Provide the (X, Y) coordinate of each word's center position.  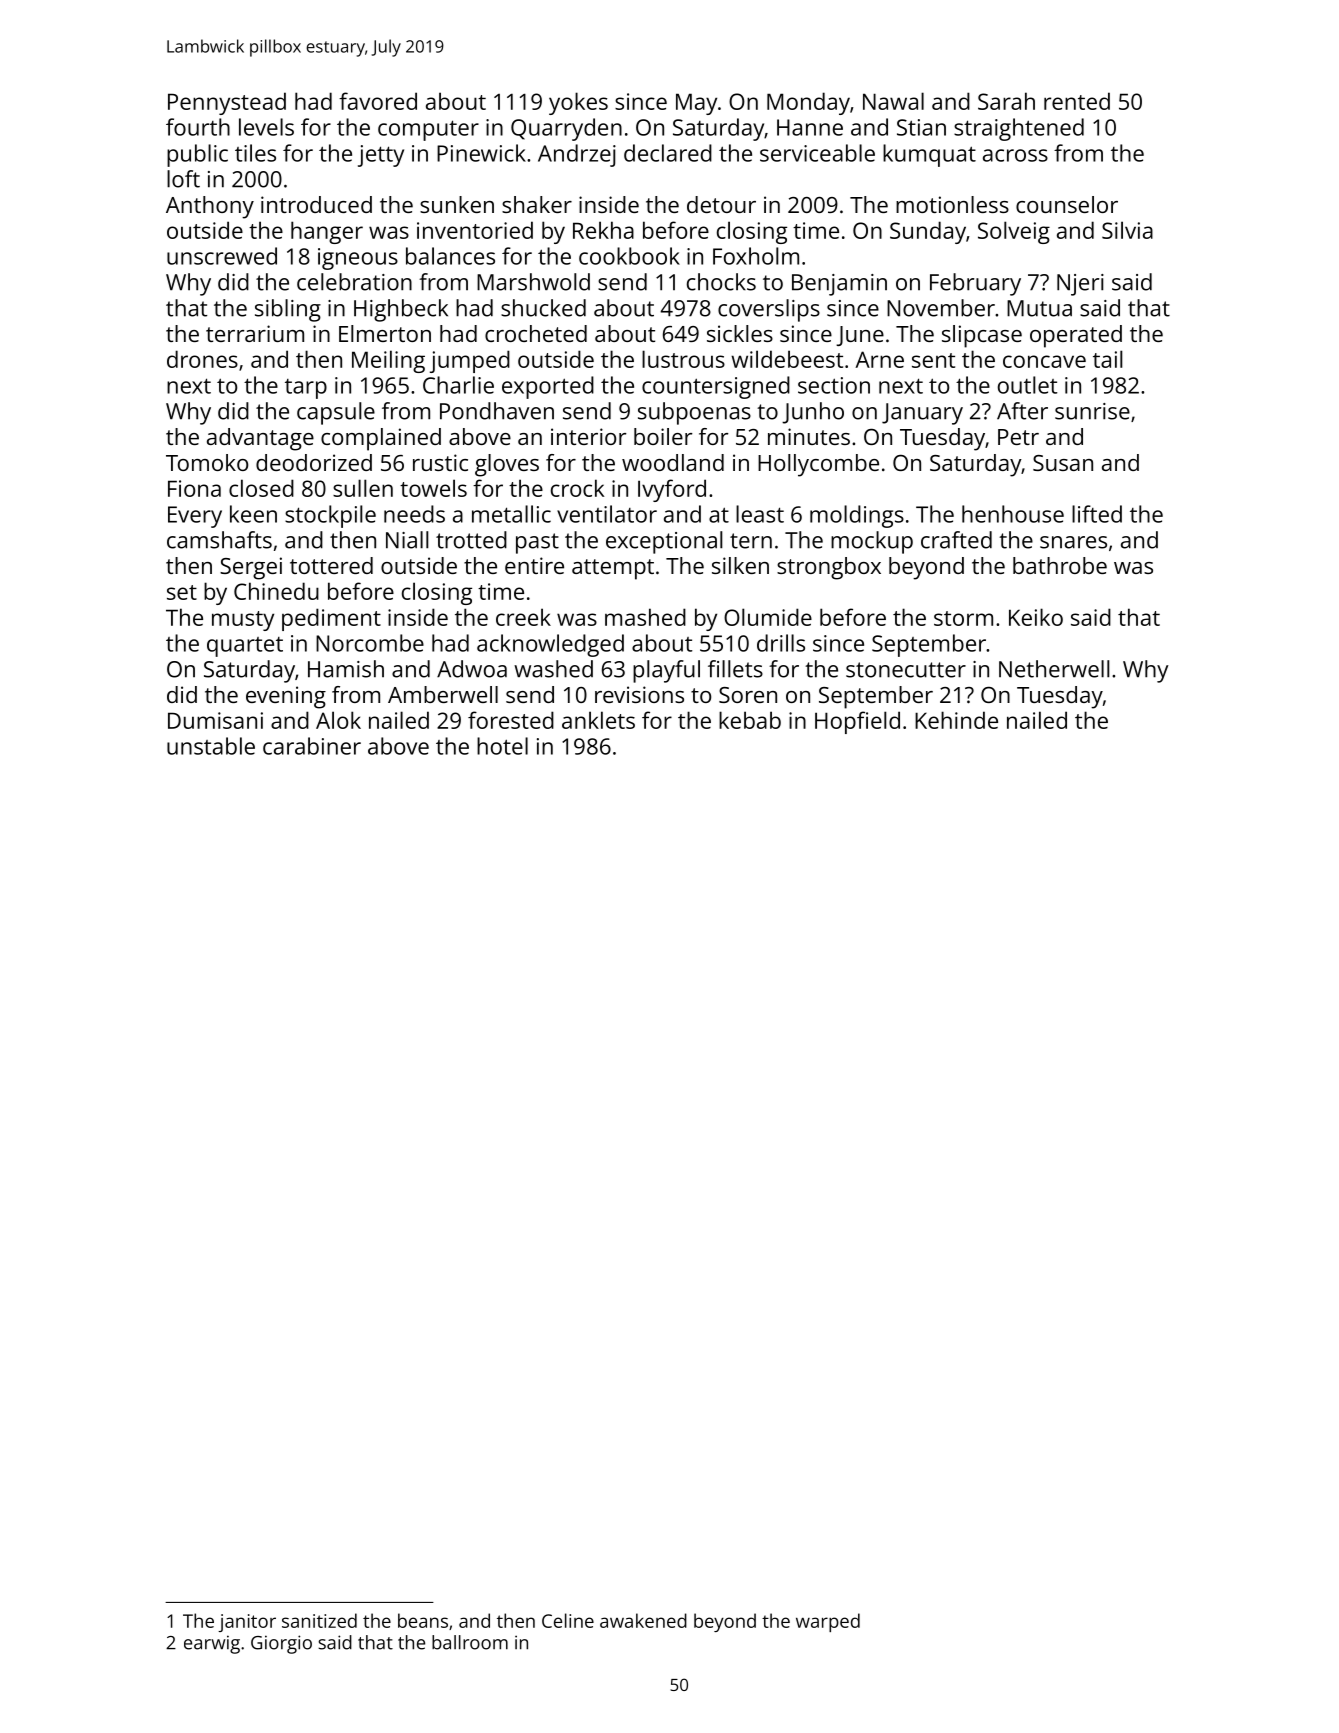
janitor (247, 1623)
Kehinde (956, 720)
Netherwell (1054, 669)
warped (828, 1622)
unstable (211, 746)
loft (183, 179)
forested (511, 720)
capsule (336, 413)
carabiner (312, 746)
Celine (568, 1620)
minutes (809, 436)
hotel (502, 746)
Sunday (928, 232)
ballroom (470, 1642)
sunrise (1092, 411)
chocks (721, 282)
